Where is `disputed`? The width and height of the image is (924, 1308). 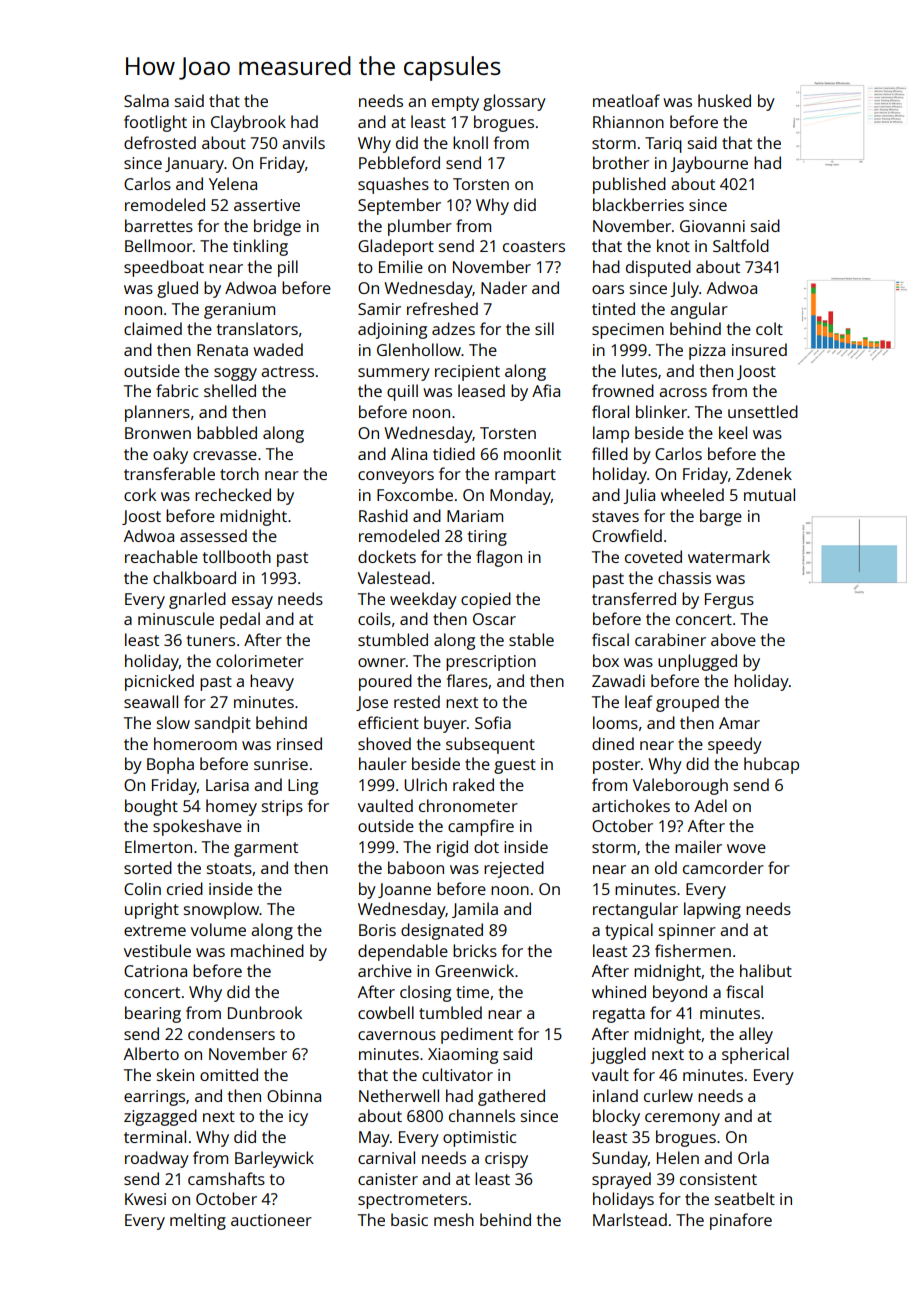 disputed is located at coordinates (658, 268).
